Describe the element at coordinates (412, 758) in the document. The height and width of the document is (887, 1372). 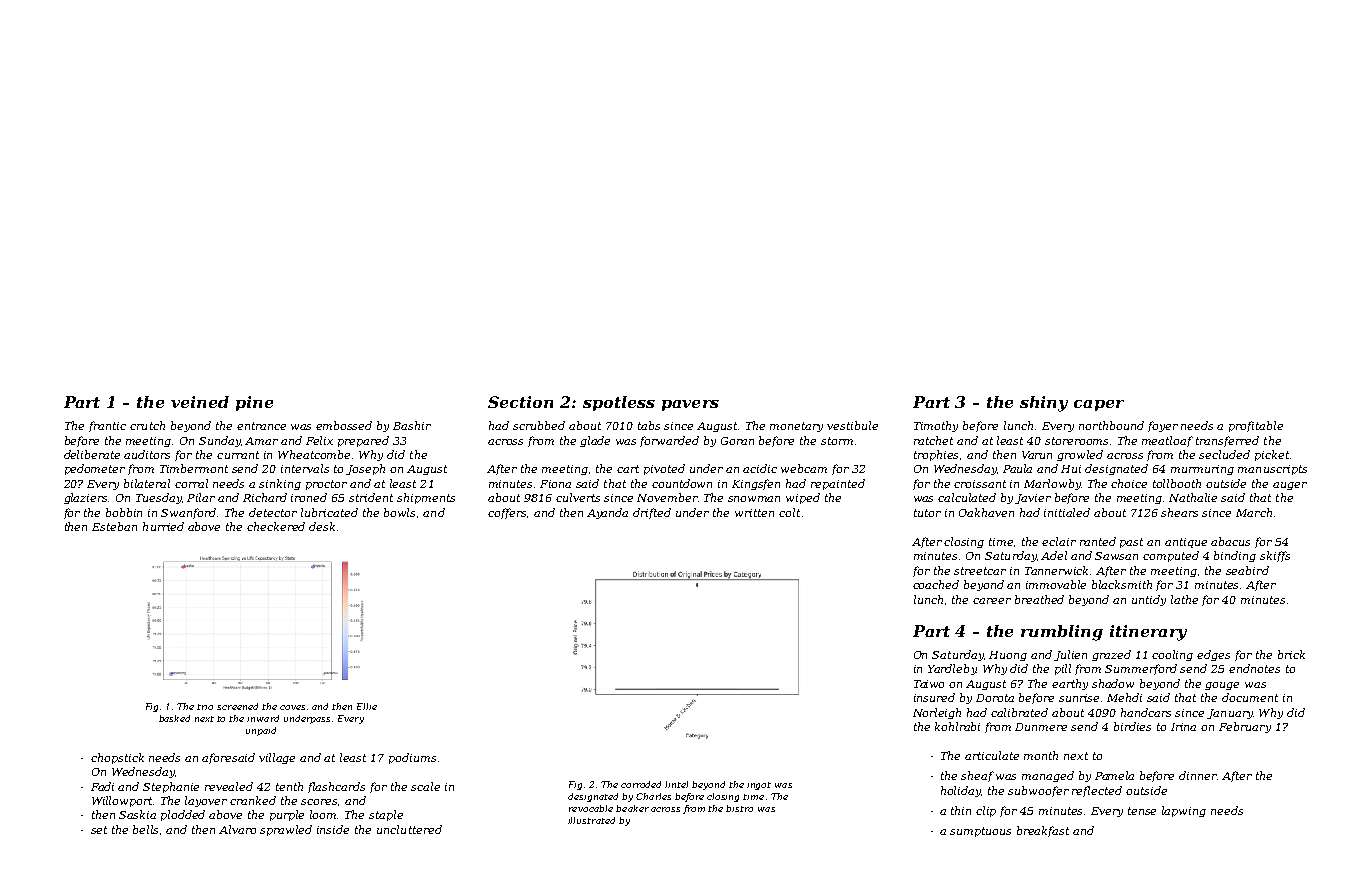
I see `podiums` at that location.
